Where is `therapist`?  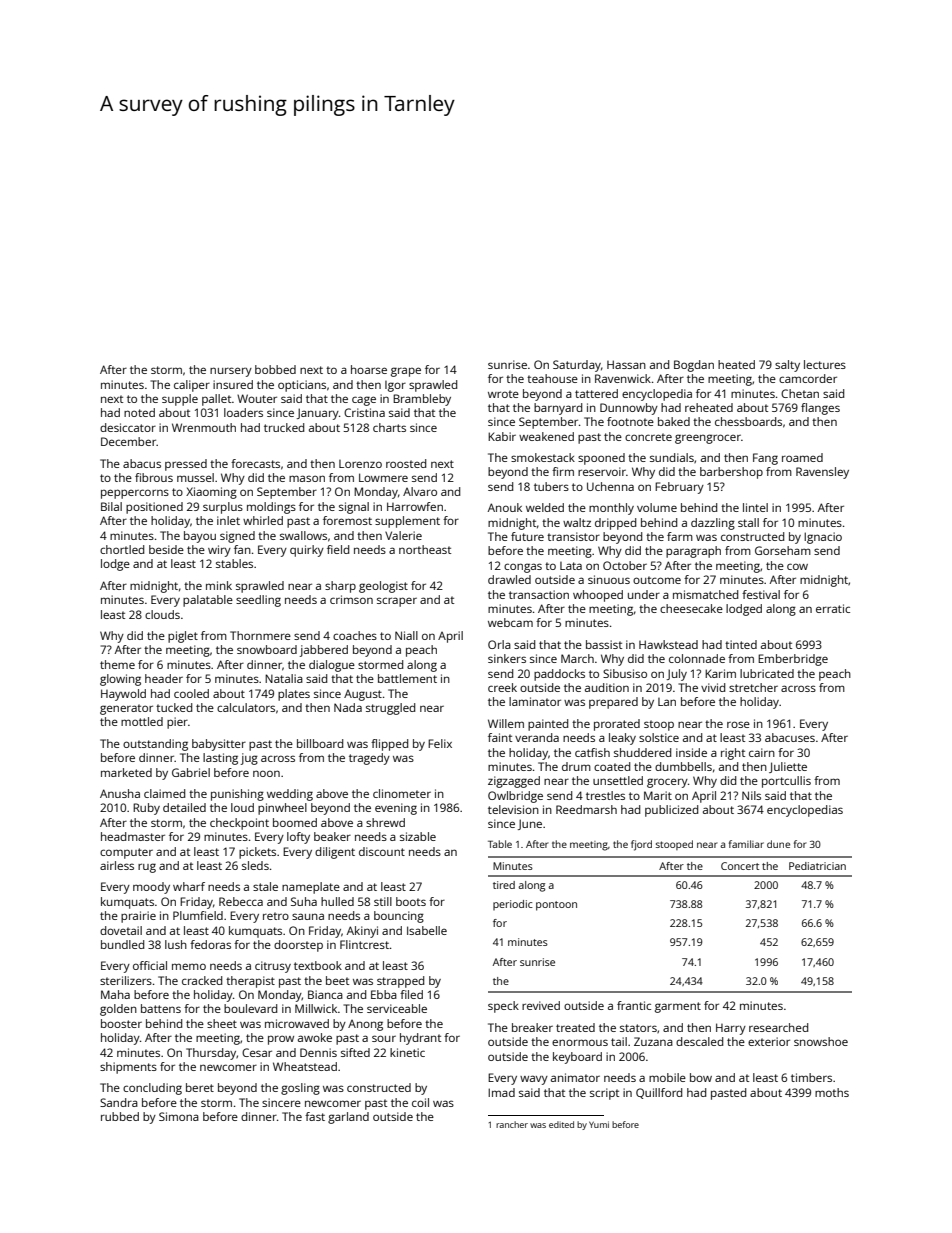
therapist is located at coordinates (250, 982).
